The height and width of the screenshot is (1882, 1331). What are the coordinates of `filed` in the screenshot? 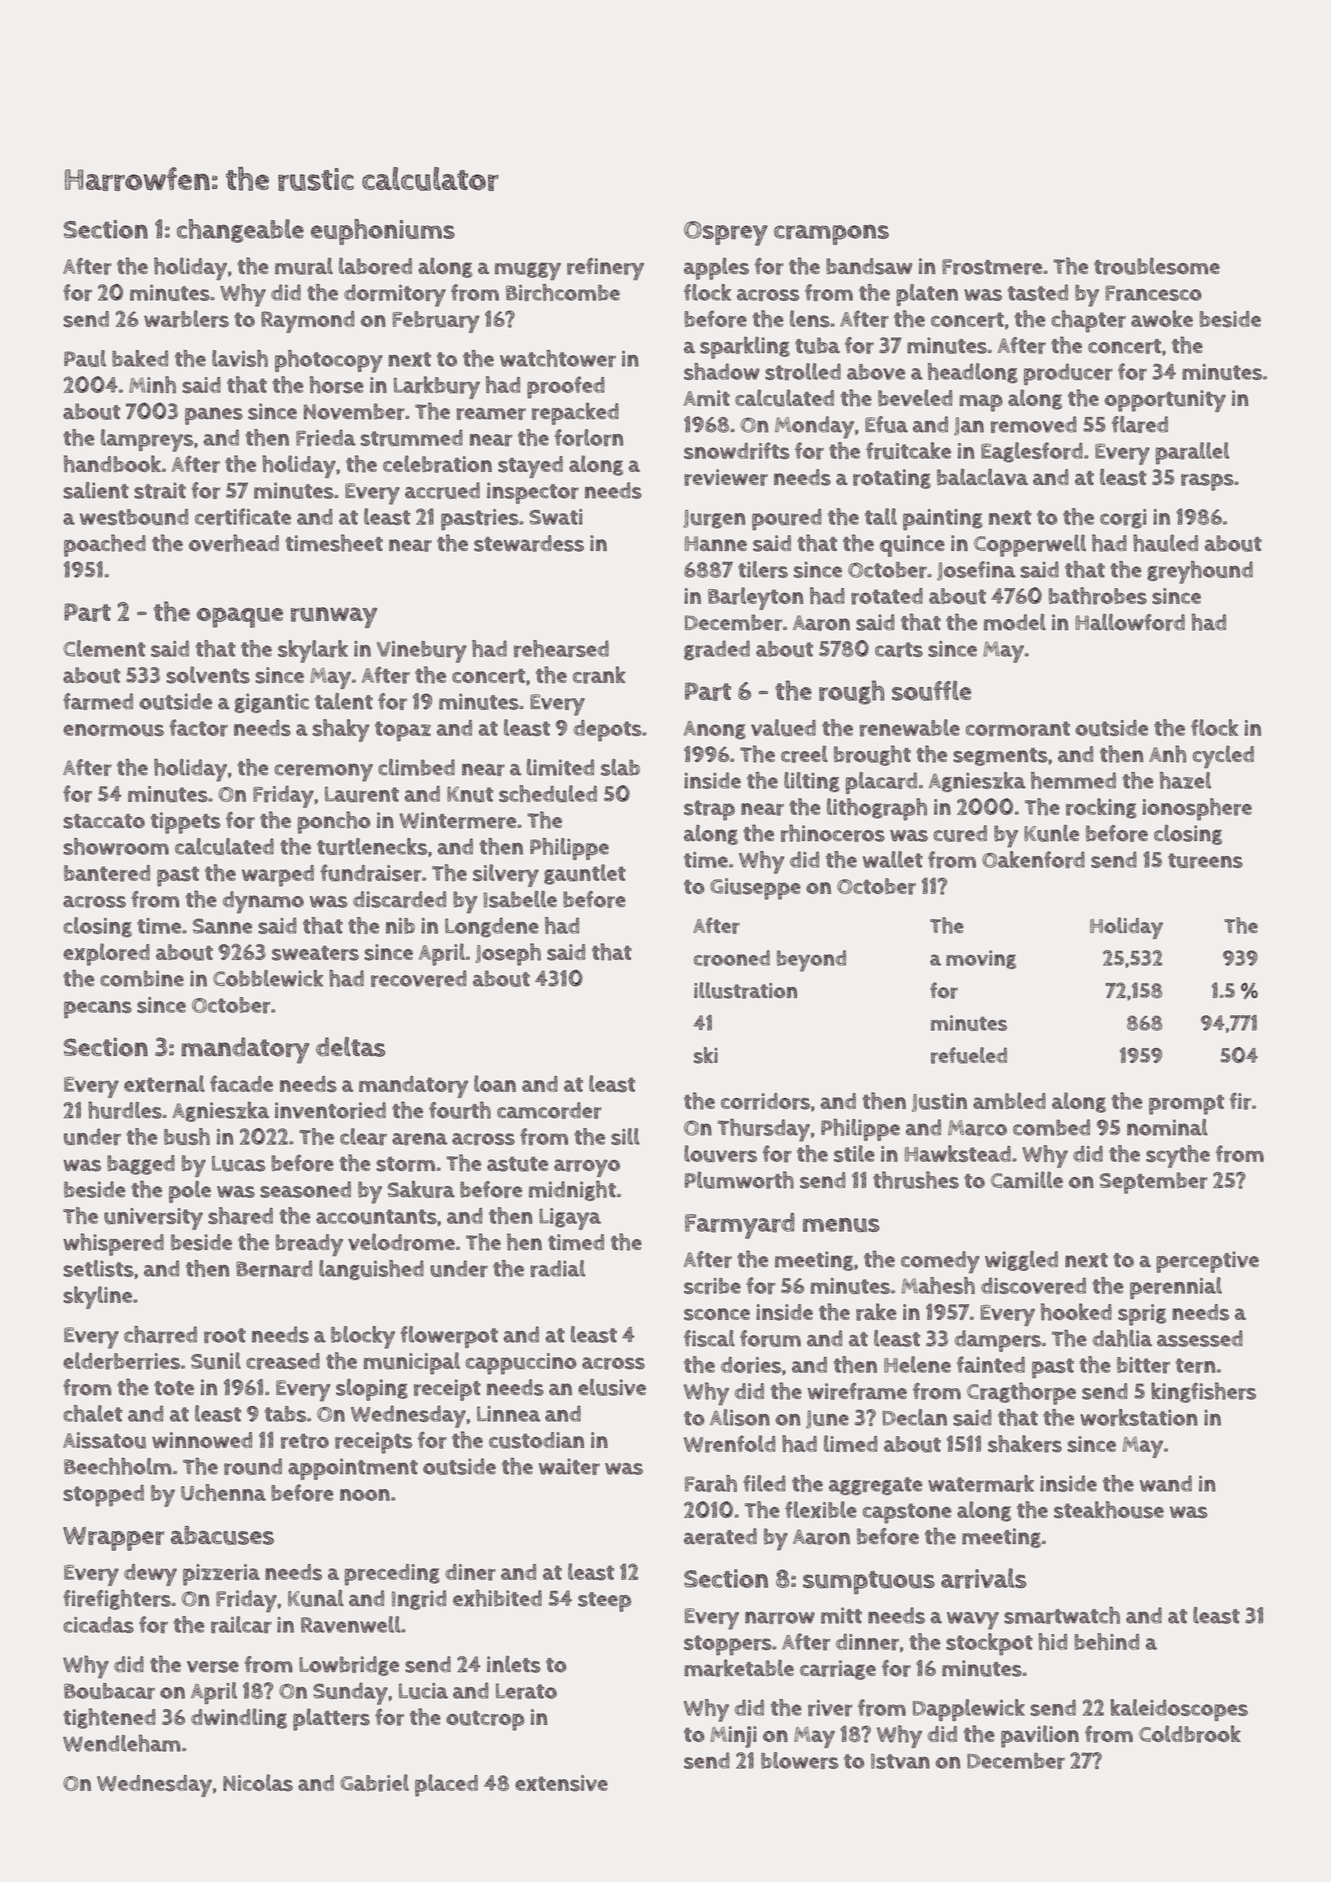 It's located at (764, 1483).
